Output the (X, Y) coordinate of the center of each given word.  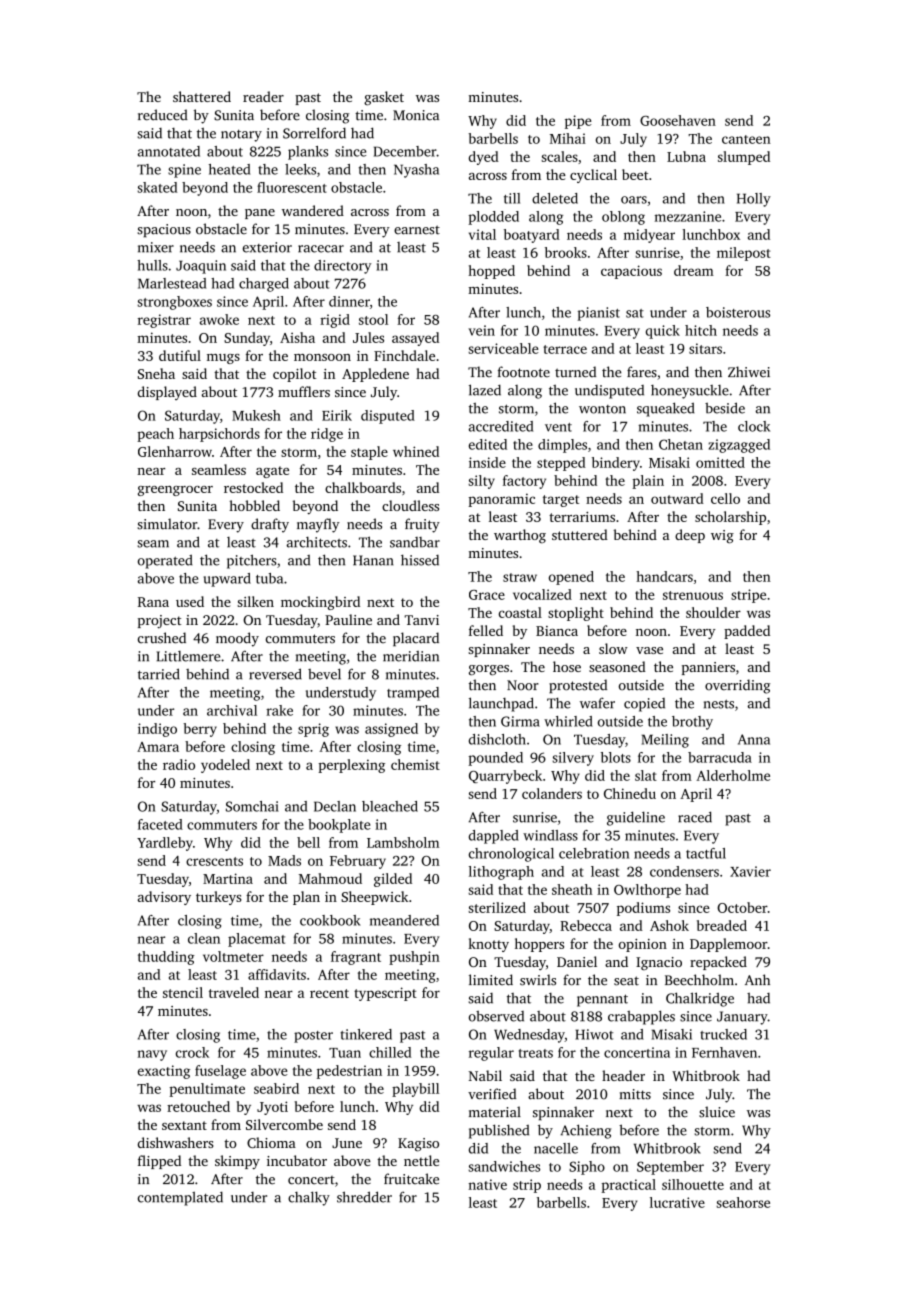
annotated (169, 151)
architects (317, 542)
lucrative (677, 1202)
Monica (416, 115)
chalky (309, 1198)
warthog (520, 536)
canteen (746, 139)
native (487, 1184)
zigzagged (739, 446)
